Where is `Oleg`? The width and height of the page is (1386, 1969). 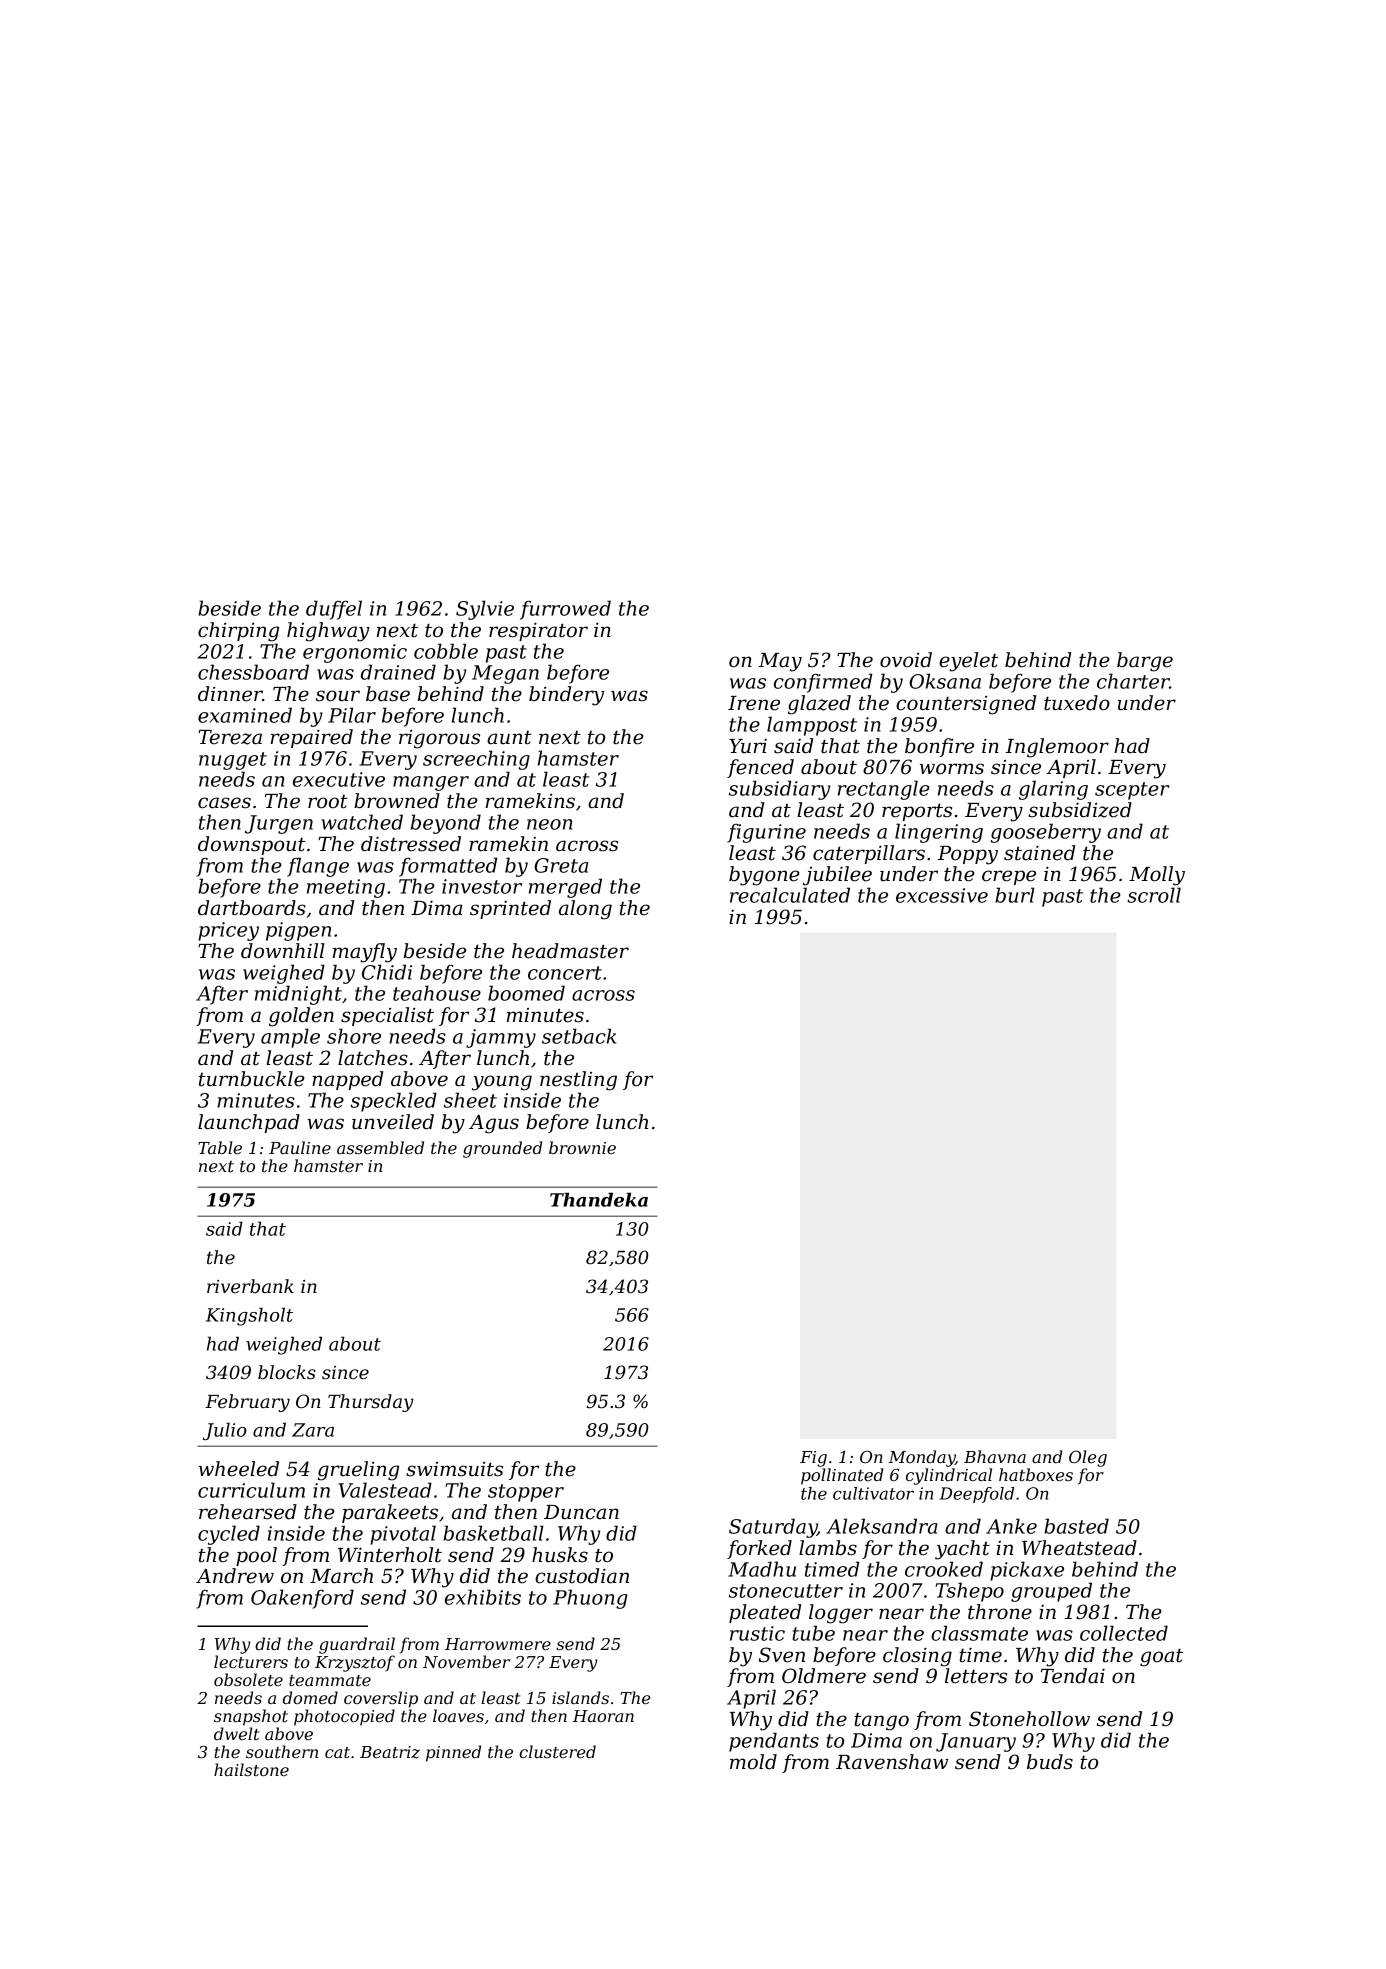 Oleg is located at coordinates (1088, 1458).
